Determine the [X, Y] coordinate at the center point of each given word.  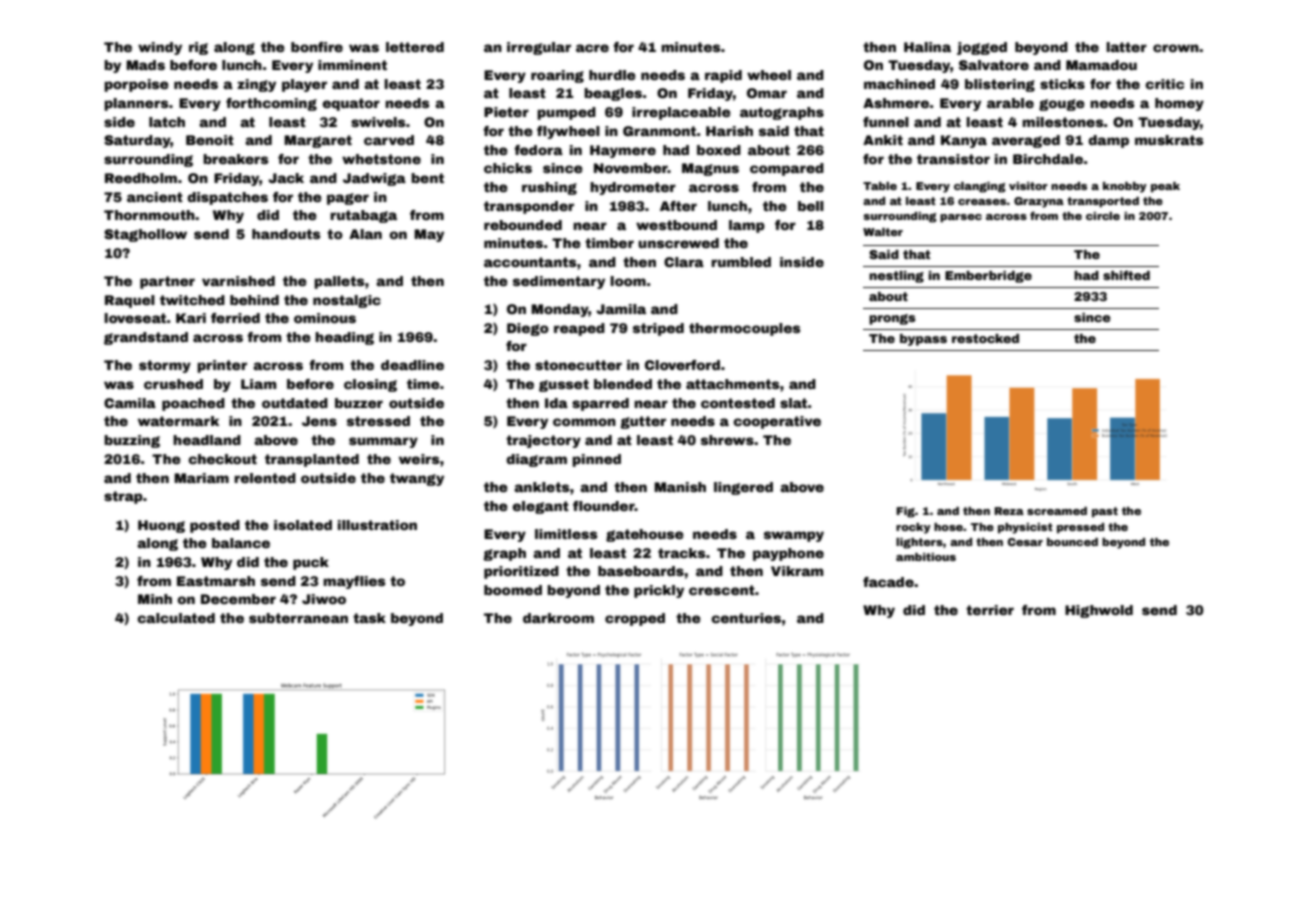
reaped [579, 329]
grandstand [146, 338]
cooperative [777, 422]
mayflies [354, 582]
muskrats [1169, 140]
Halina [927, 47]
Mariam [201, 478]
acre [592, 48]
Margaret [318, 141]
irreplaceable [681, 113]
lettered [415, 47]
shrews [727, 440]
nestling [896, 277]
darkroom [558, 618]
